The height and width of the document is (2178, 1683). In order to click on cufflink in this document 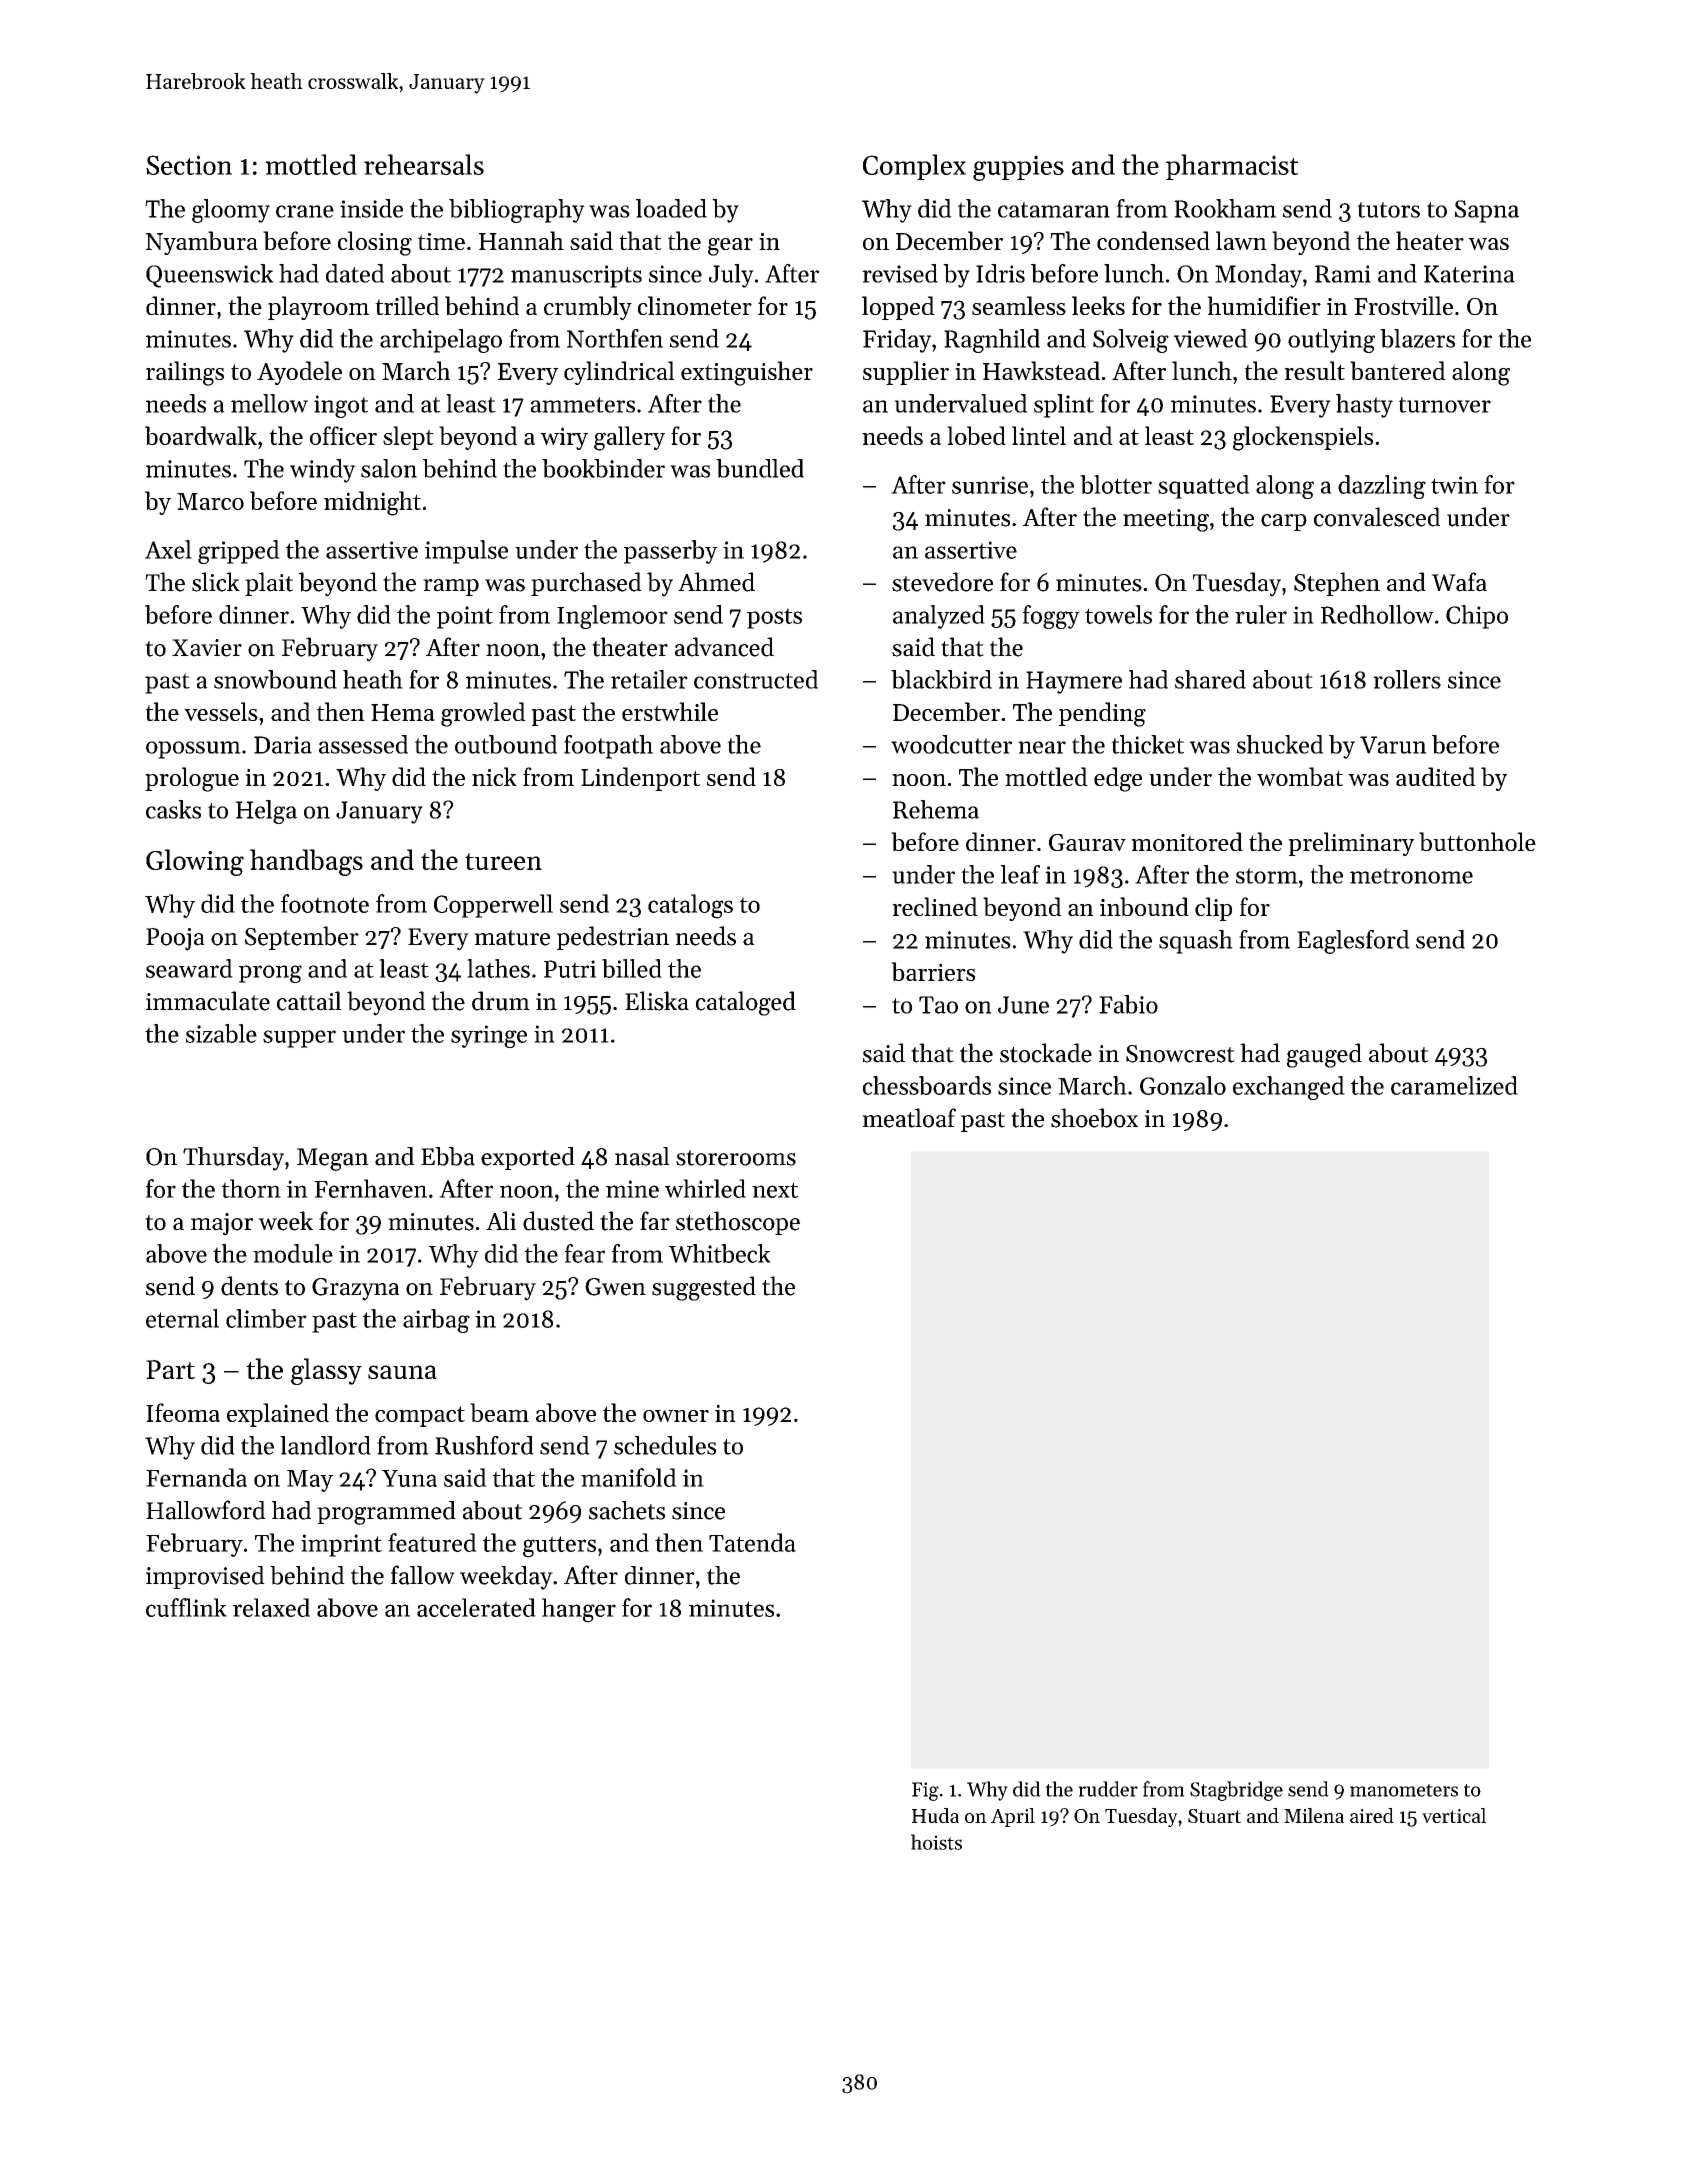, I will do `click(186, 1607)`.
